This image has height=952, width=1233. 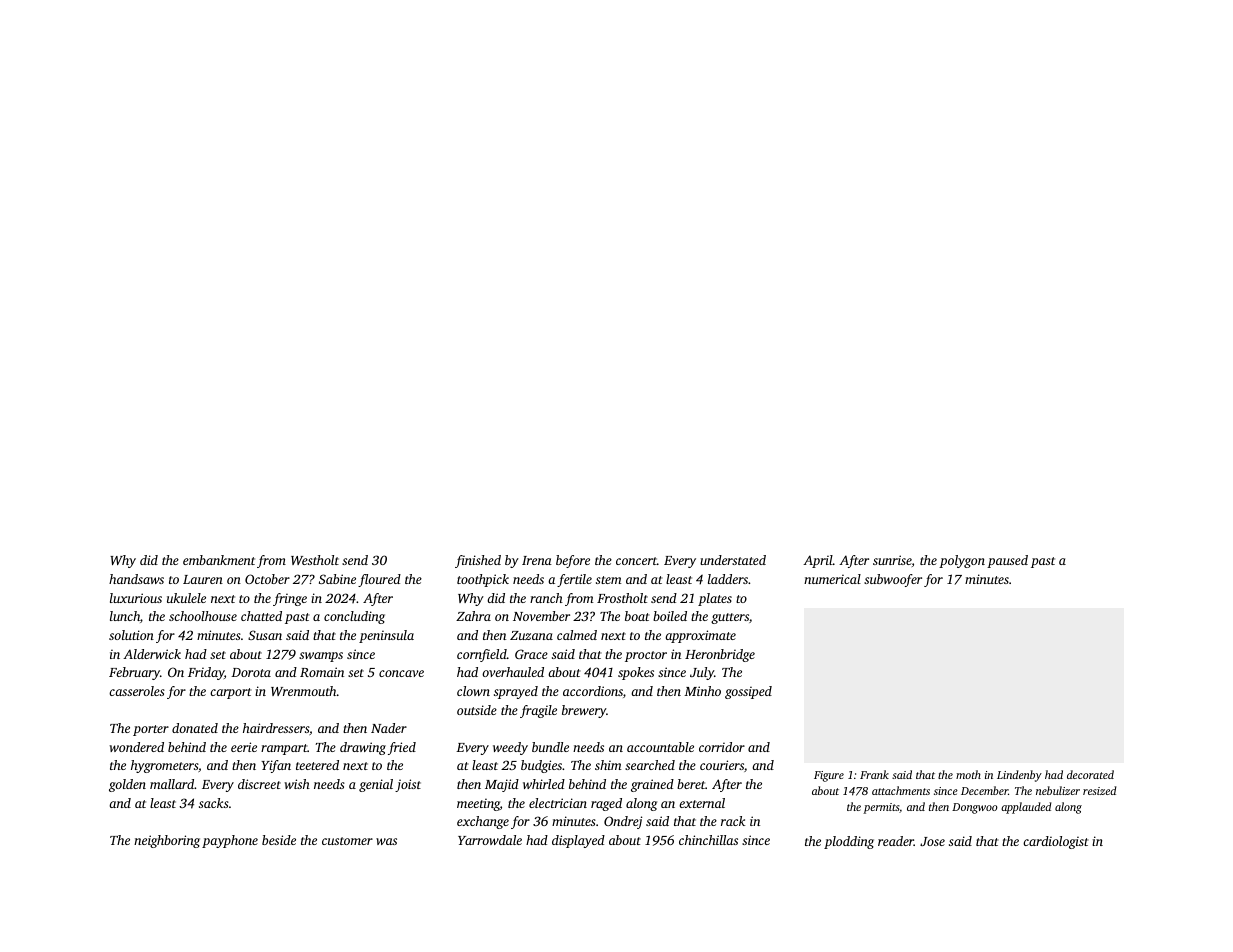 I want to click on rampart, so click(x=284, y=749).
